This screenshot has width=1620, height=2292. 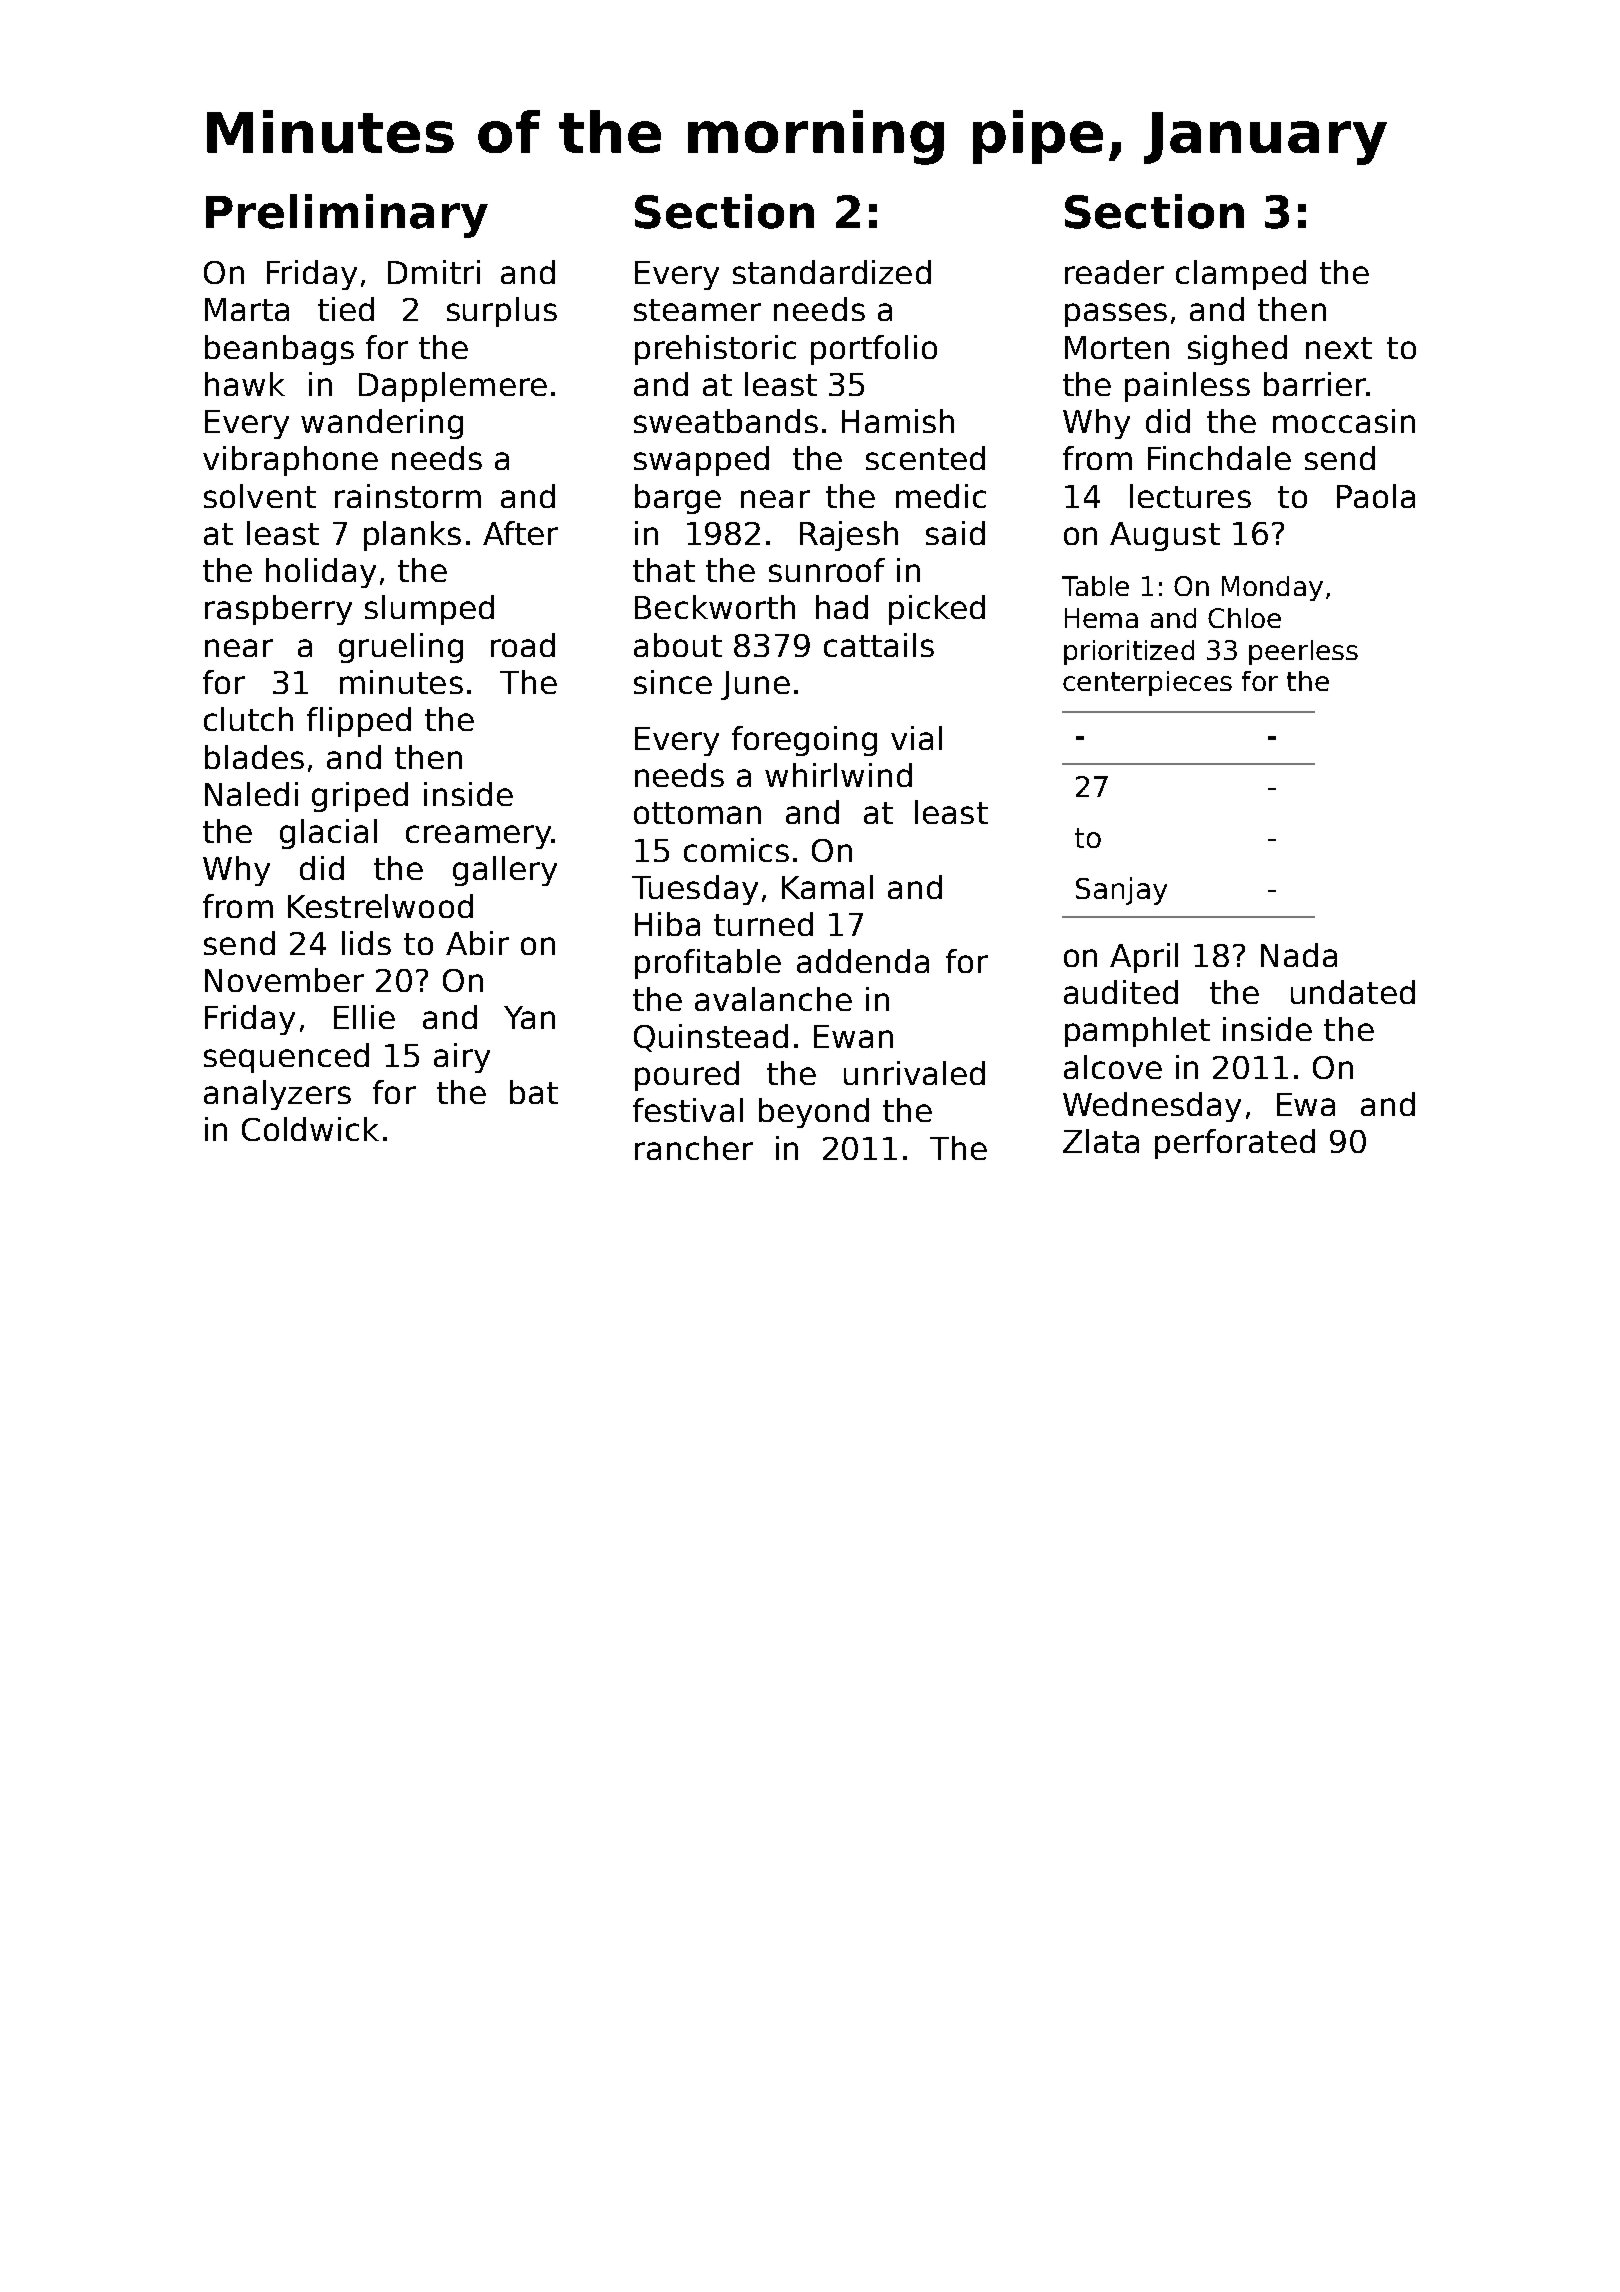 I want to click on peerless, so click(x=1303, y=652).
